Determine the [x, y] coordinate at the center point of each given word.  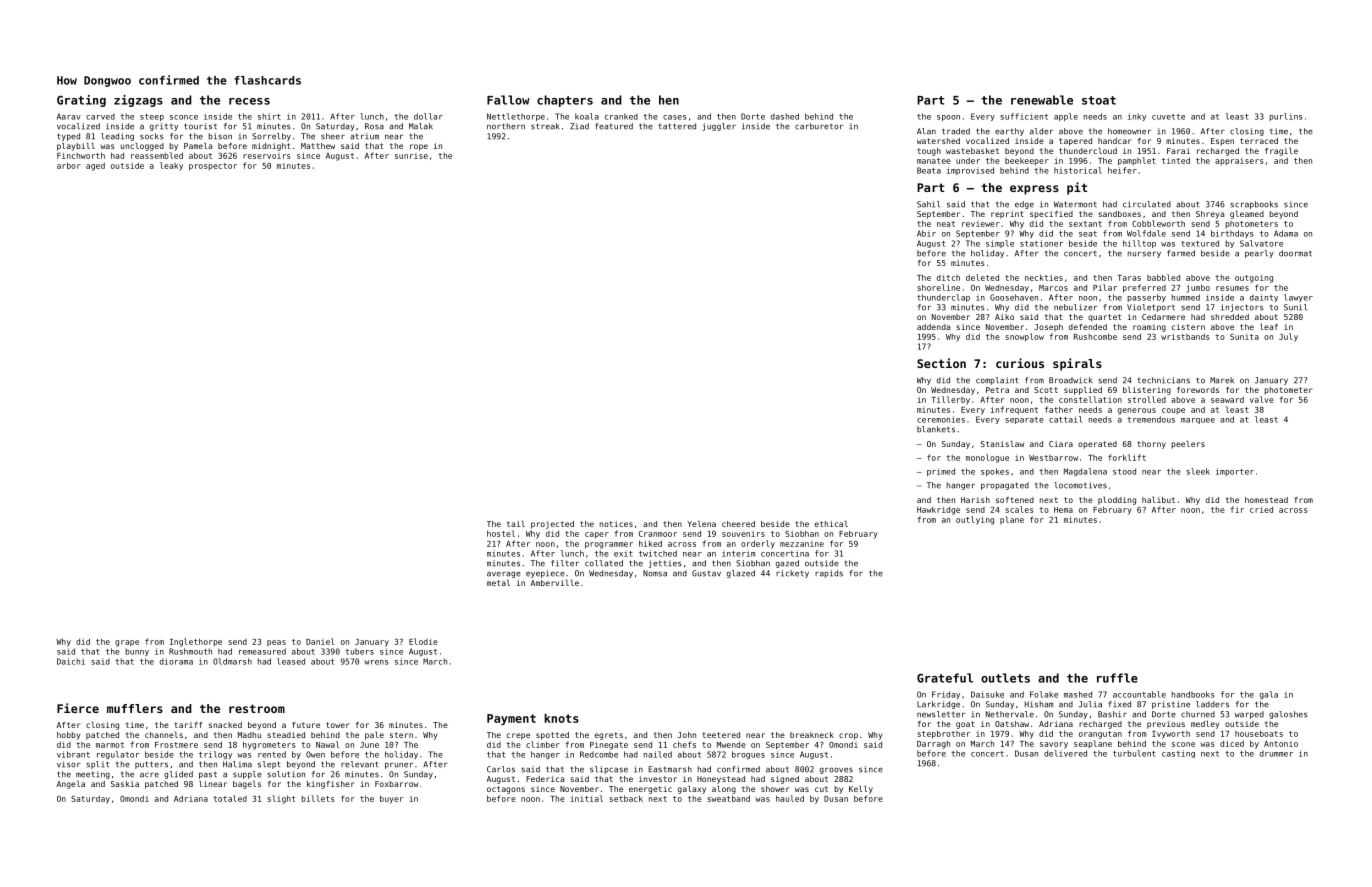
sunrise [411, 156]
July [1288, 337]
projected [552, 525]
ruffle [1117, 678]
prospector [213, 167]
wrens [376, 662]
